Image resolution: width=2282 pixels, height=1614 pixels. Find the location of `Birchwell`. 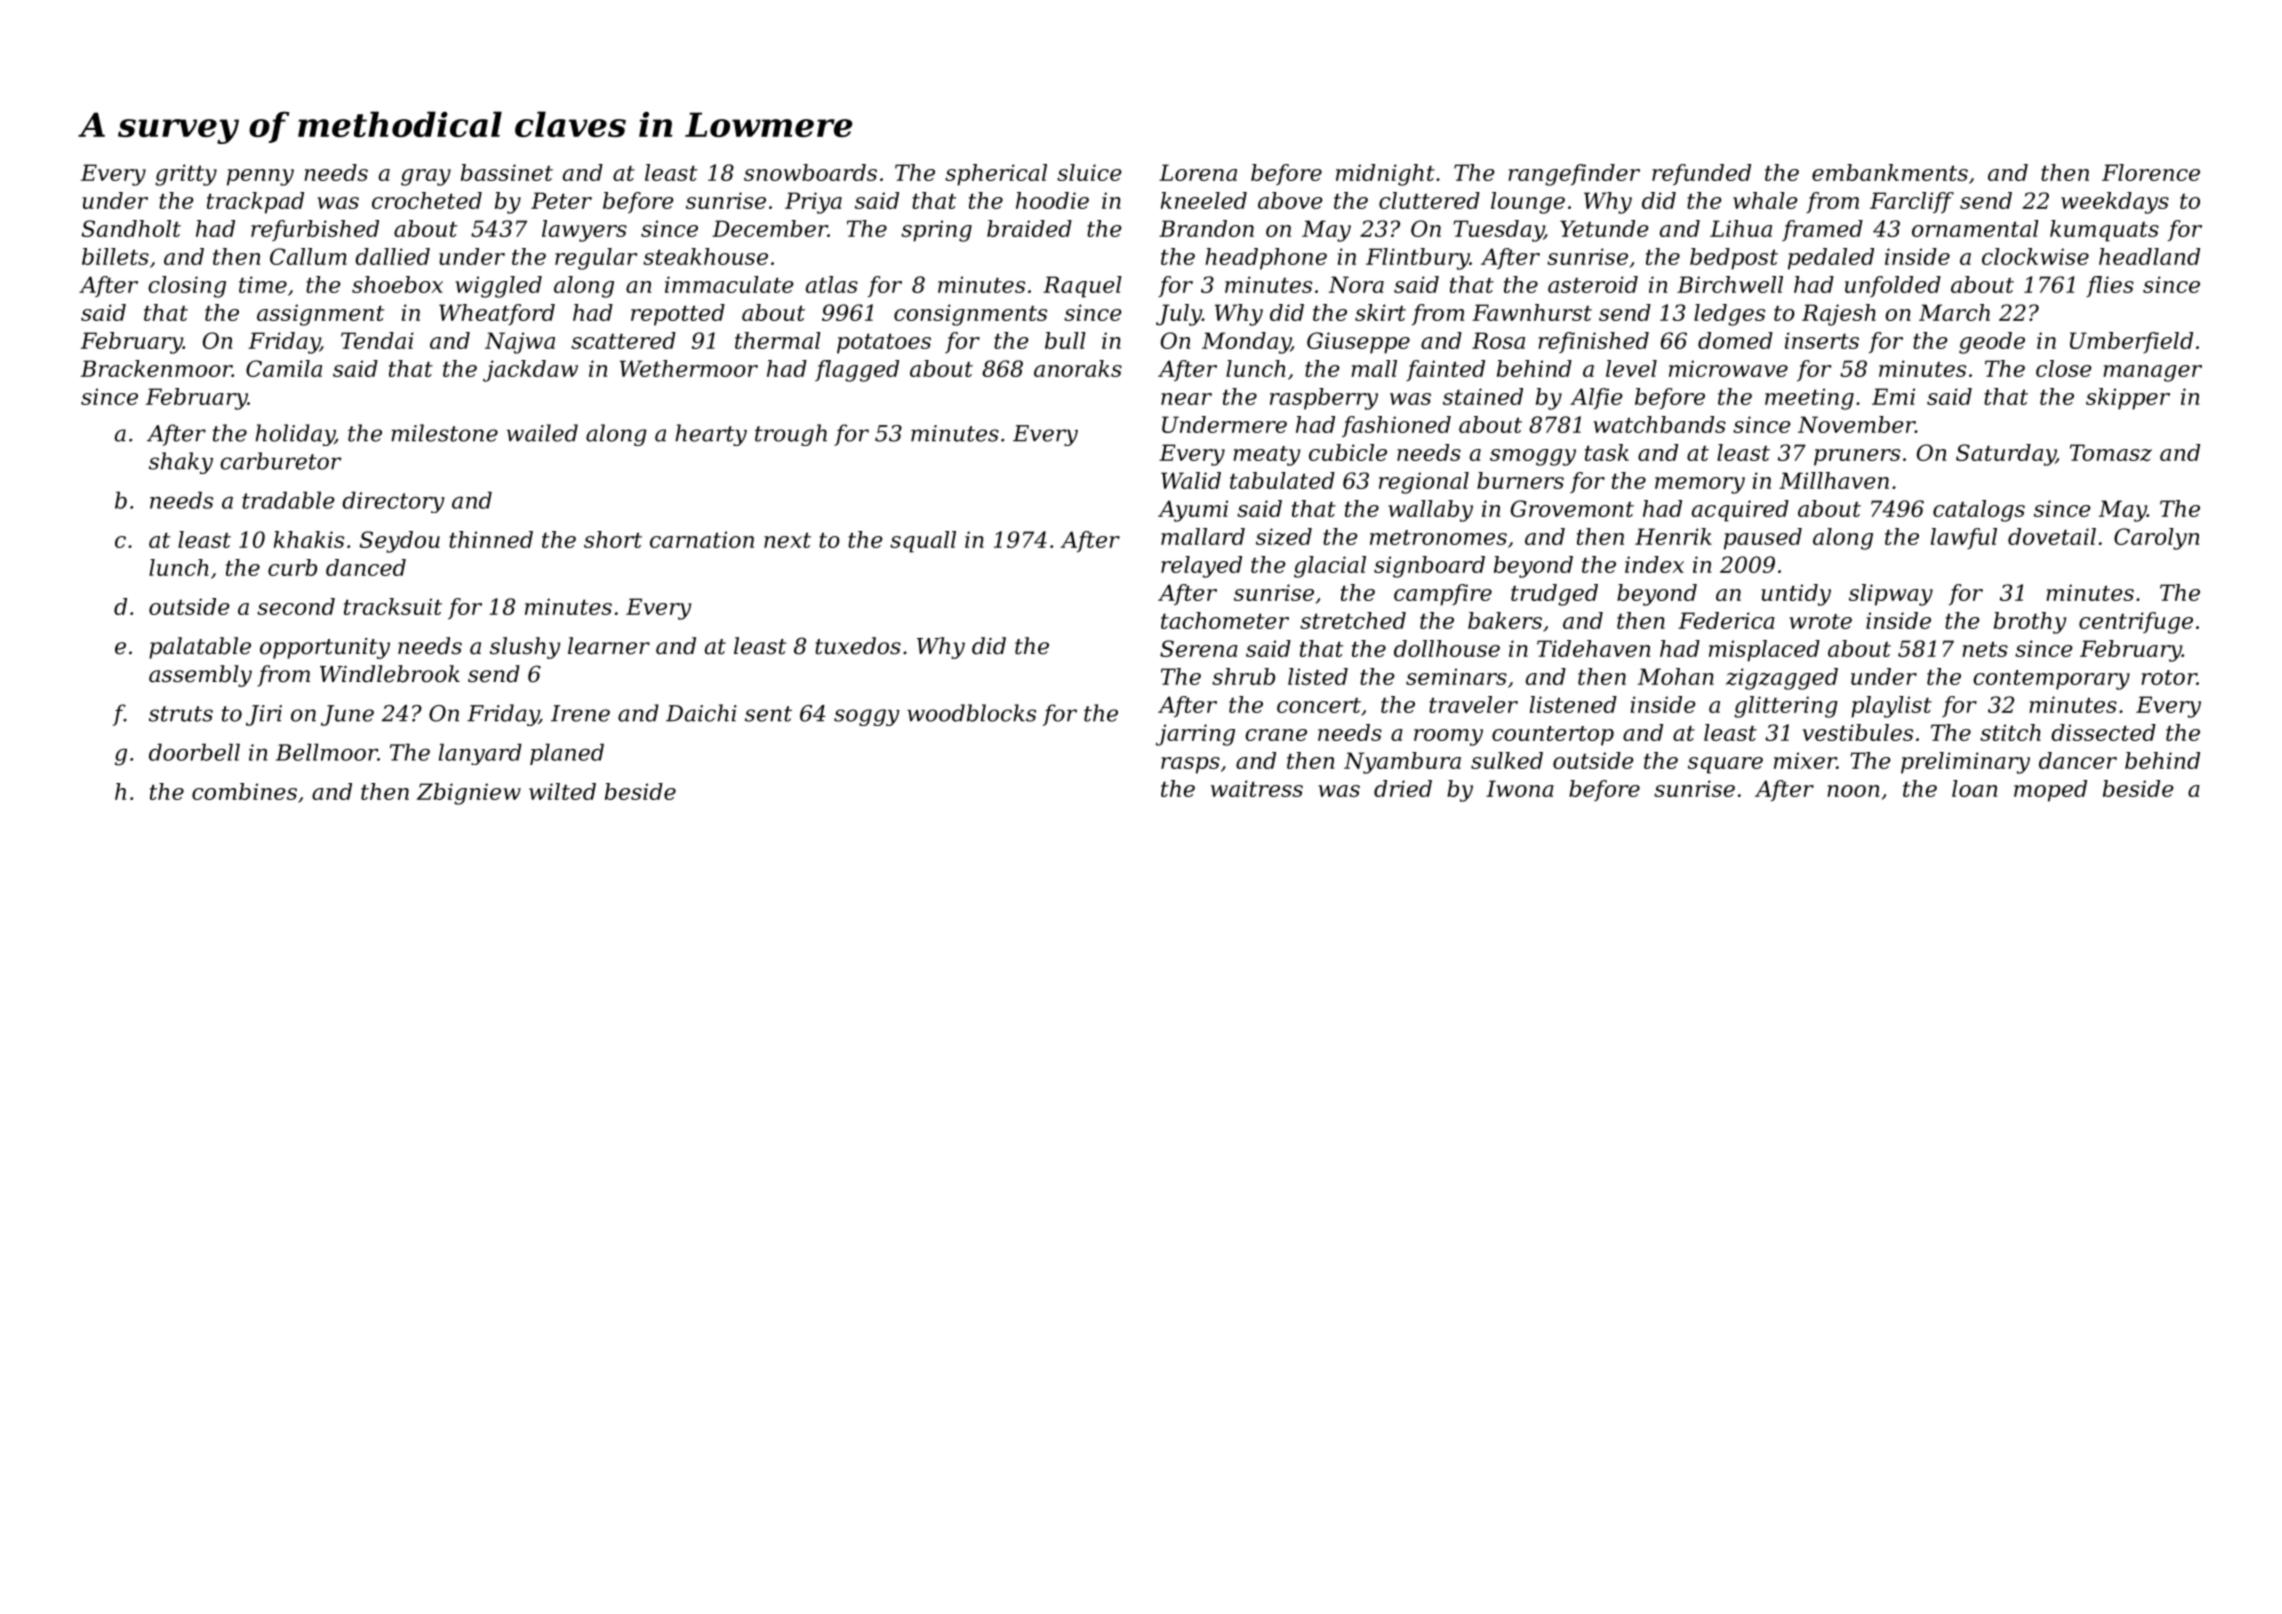

Birchwell is located at coordinates (1730, 284).
